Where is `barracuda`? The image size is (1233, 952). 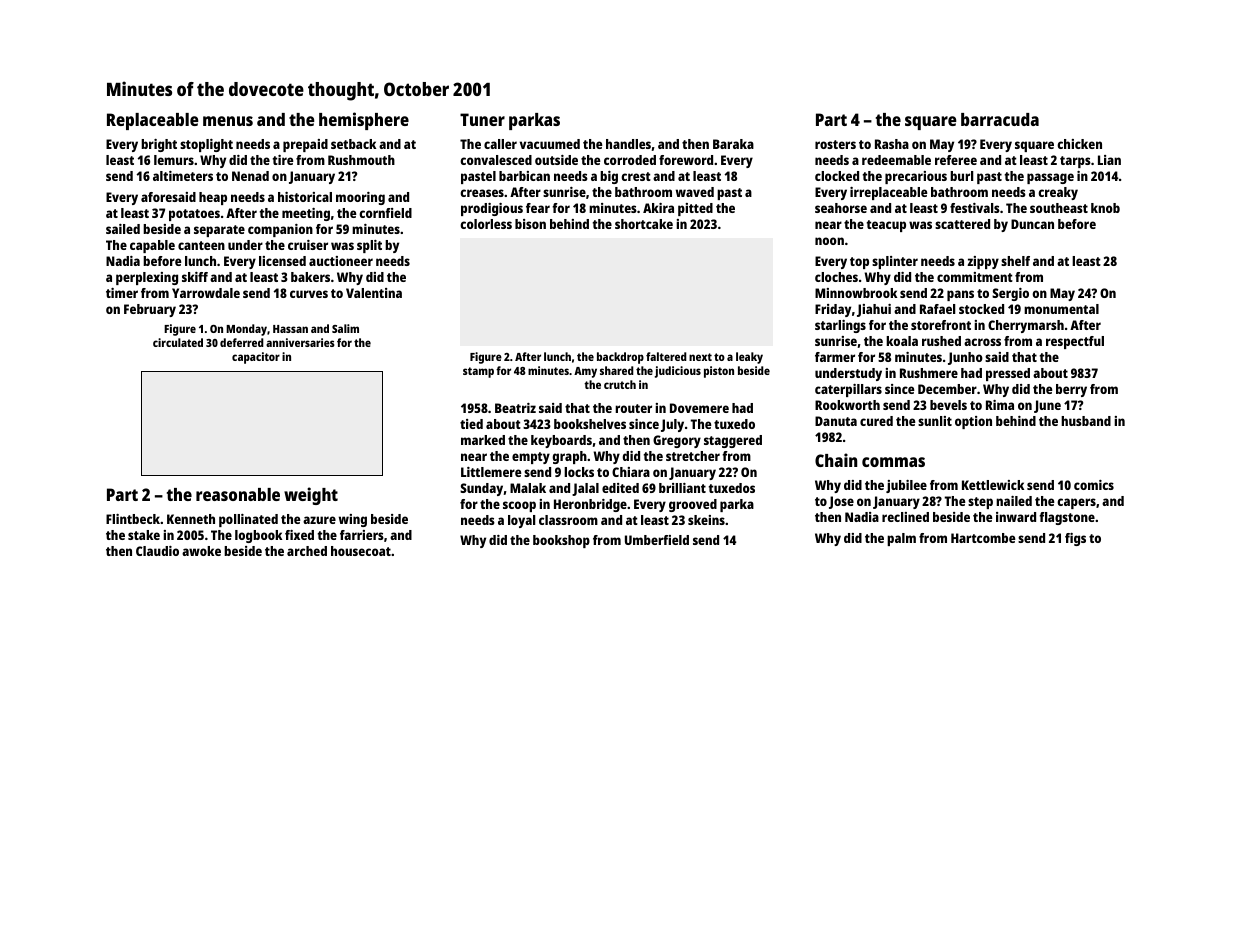
barracuda is located at coordinates (1000, 119).
